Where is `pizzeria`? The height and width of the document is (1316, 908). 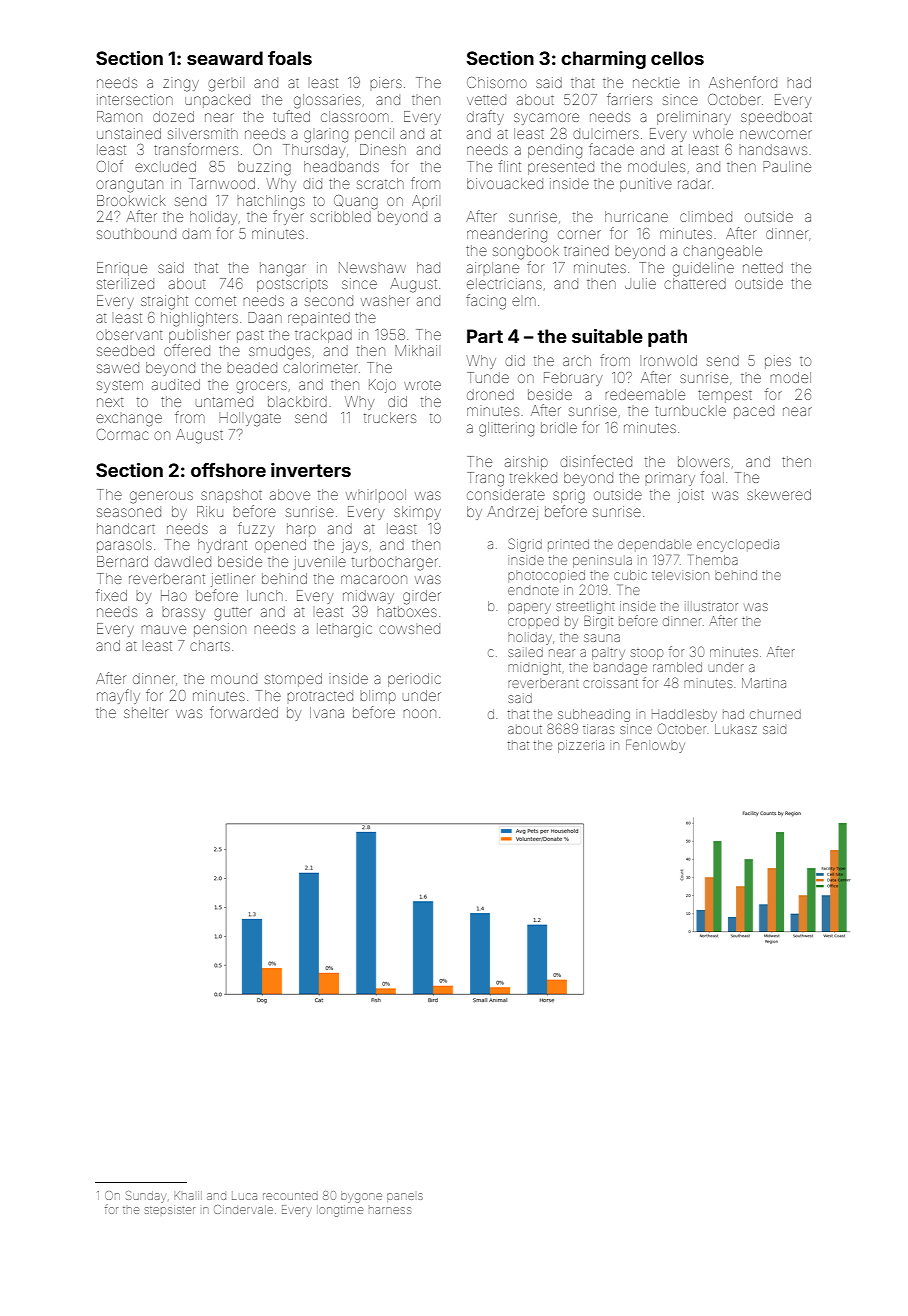 pizzeria is located at coordinates (581, 746).
